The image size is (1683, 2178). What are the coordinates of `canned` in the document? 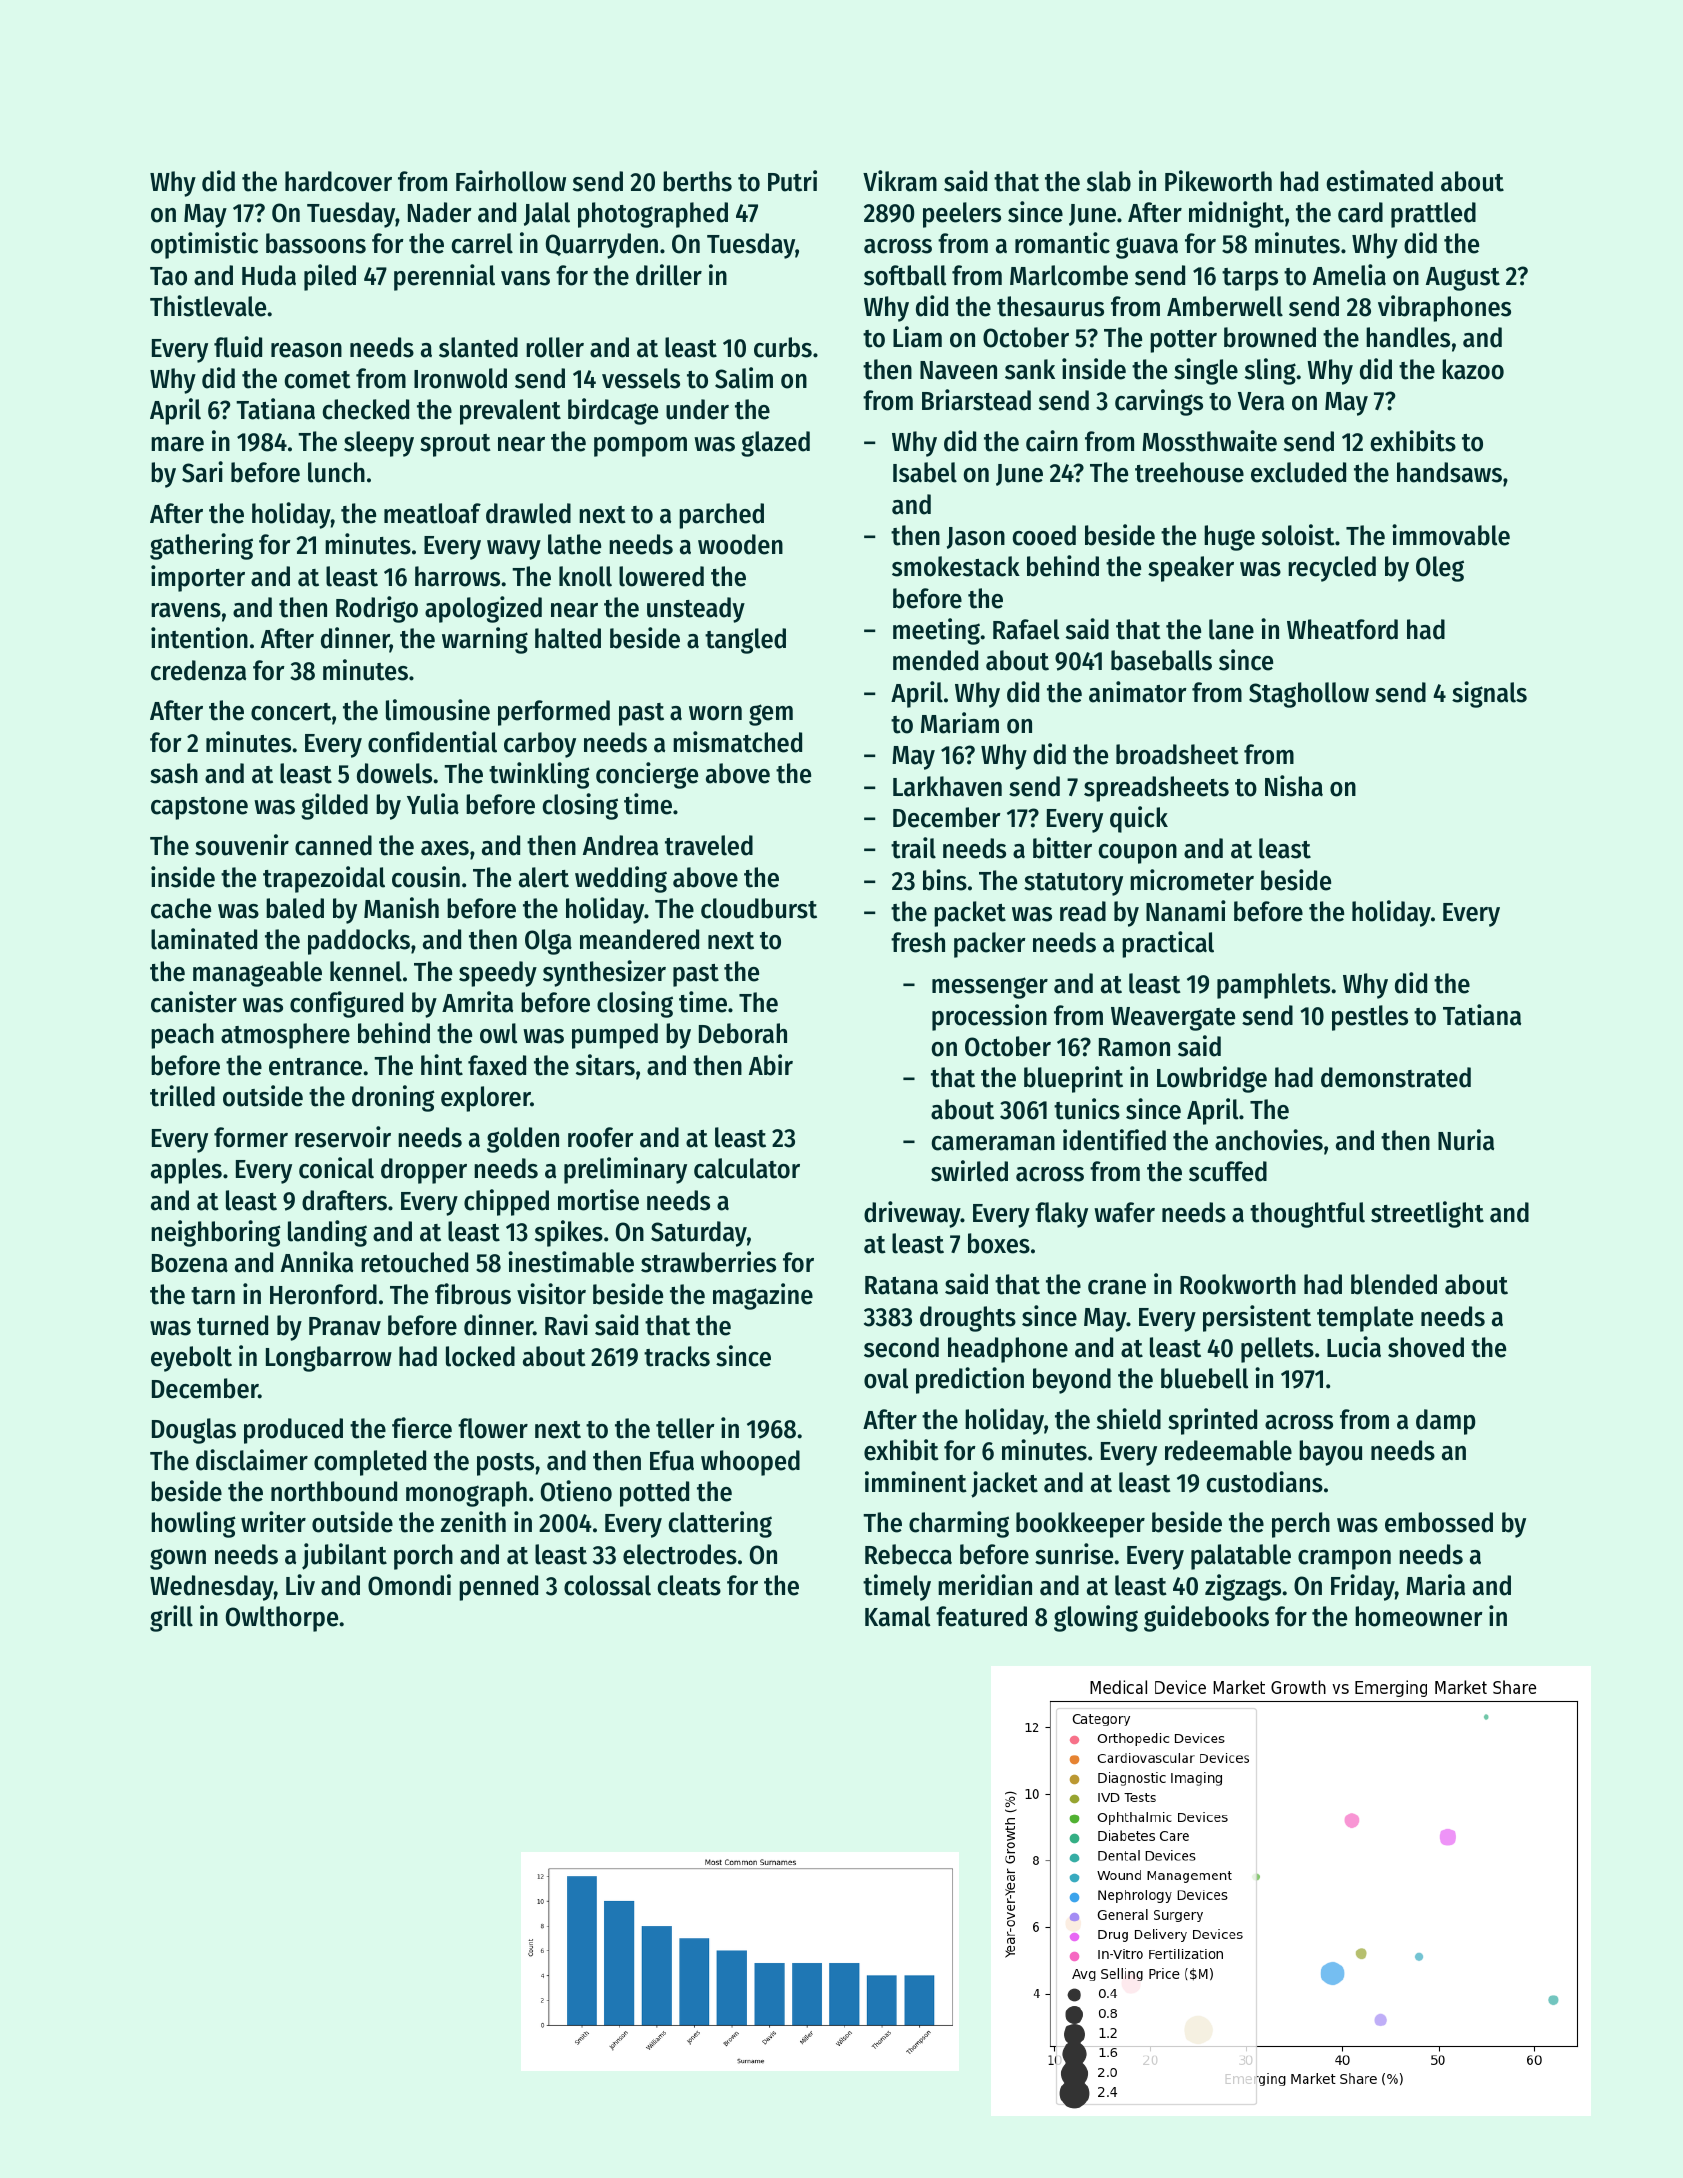 It's located at (333, 845).
